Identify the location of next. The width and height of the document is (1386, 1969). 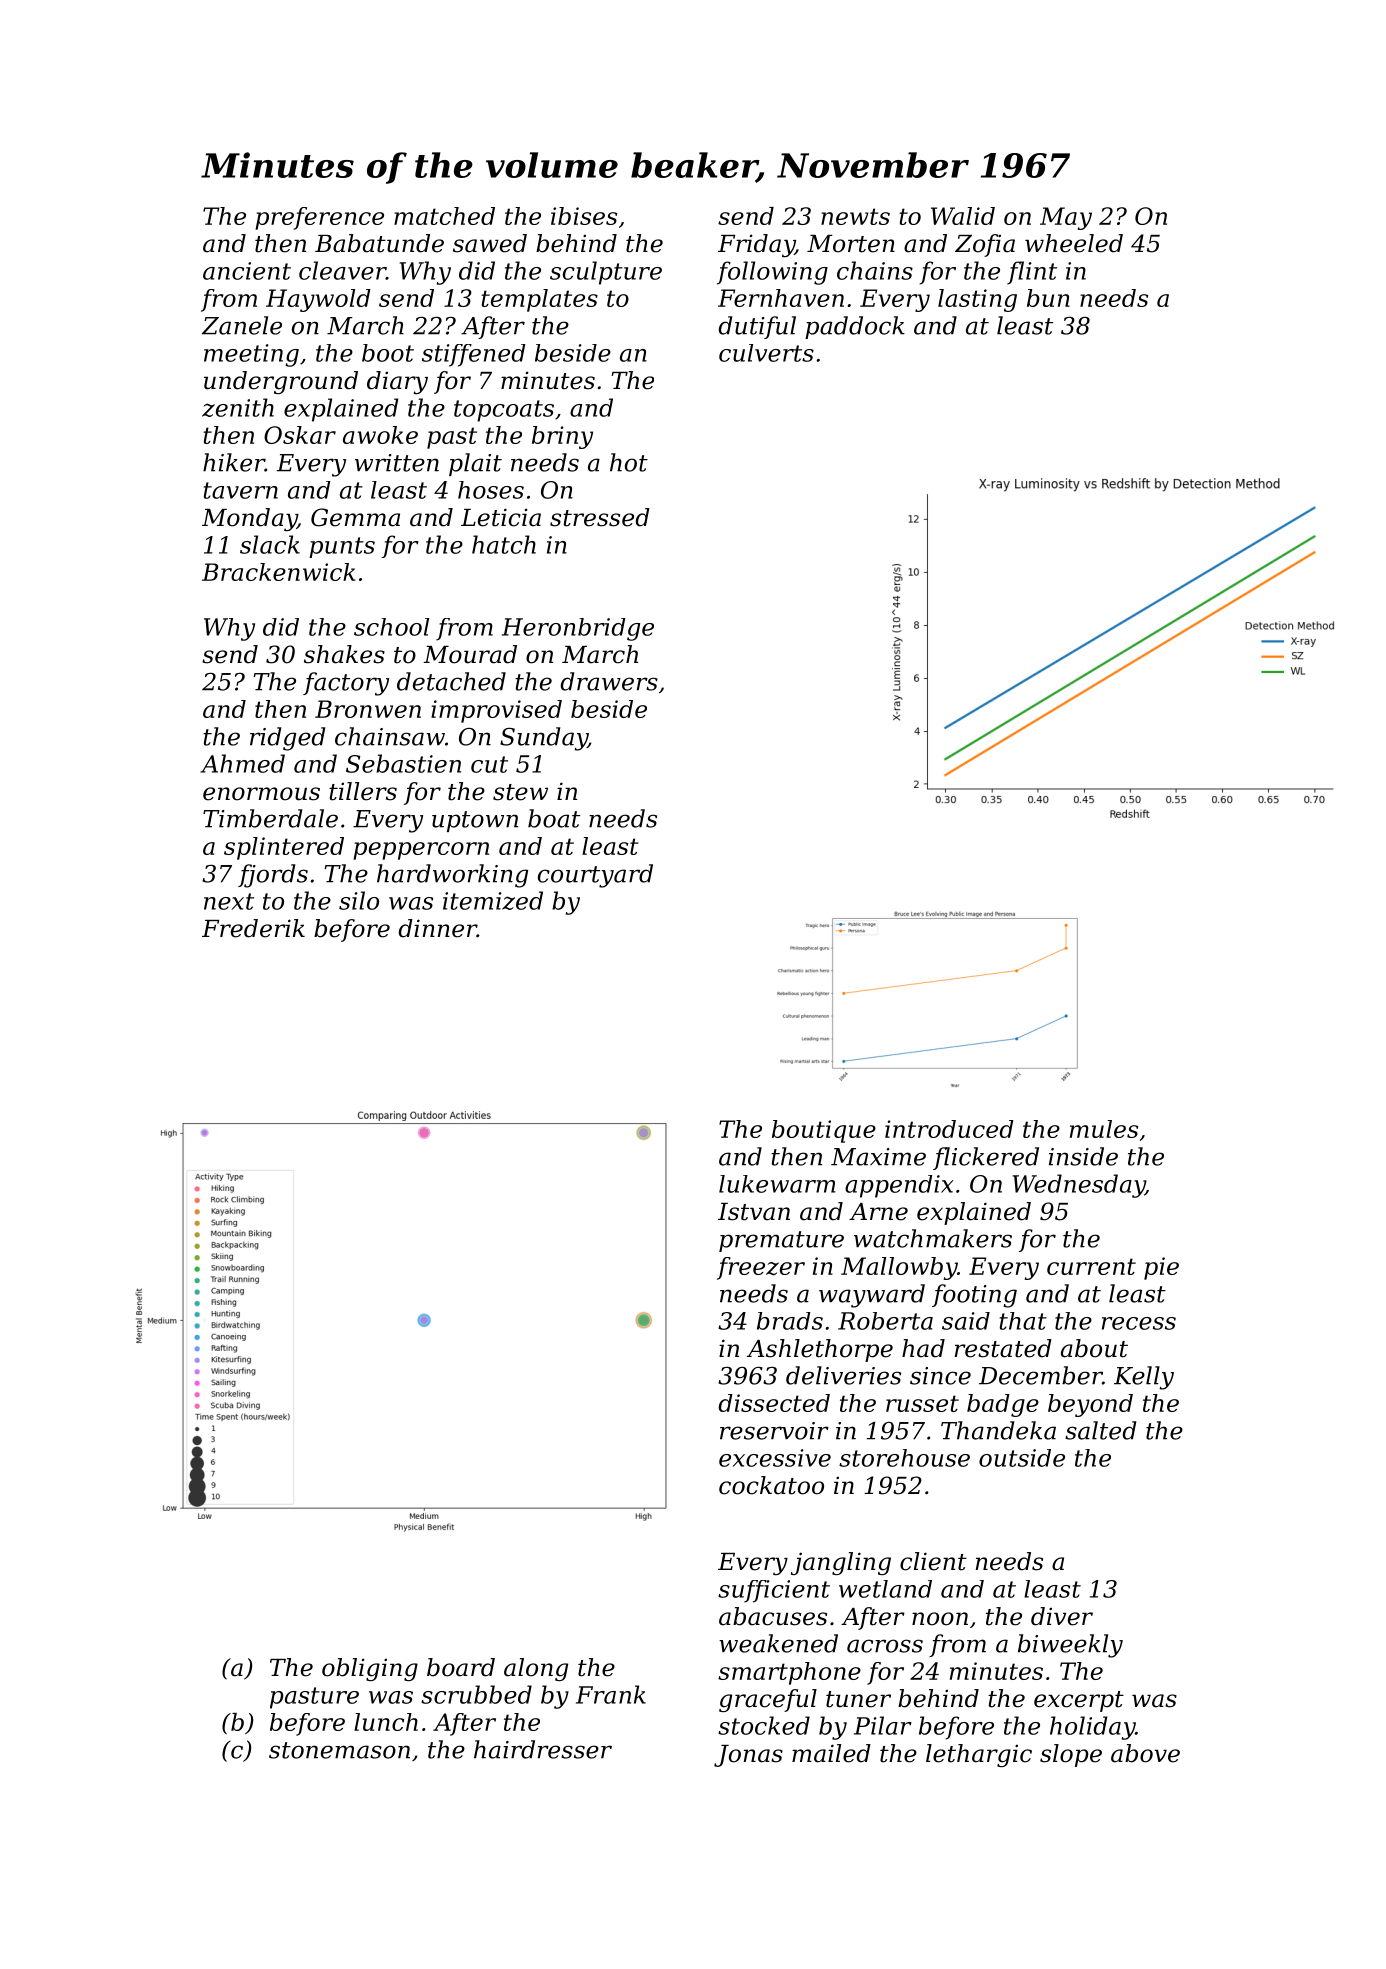
(229, 901).
